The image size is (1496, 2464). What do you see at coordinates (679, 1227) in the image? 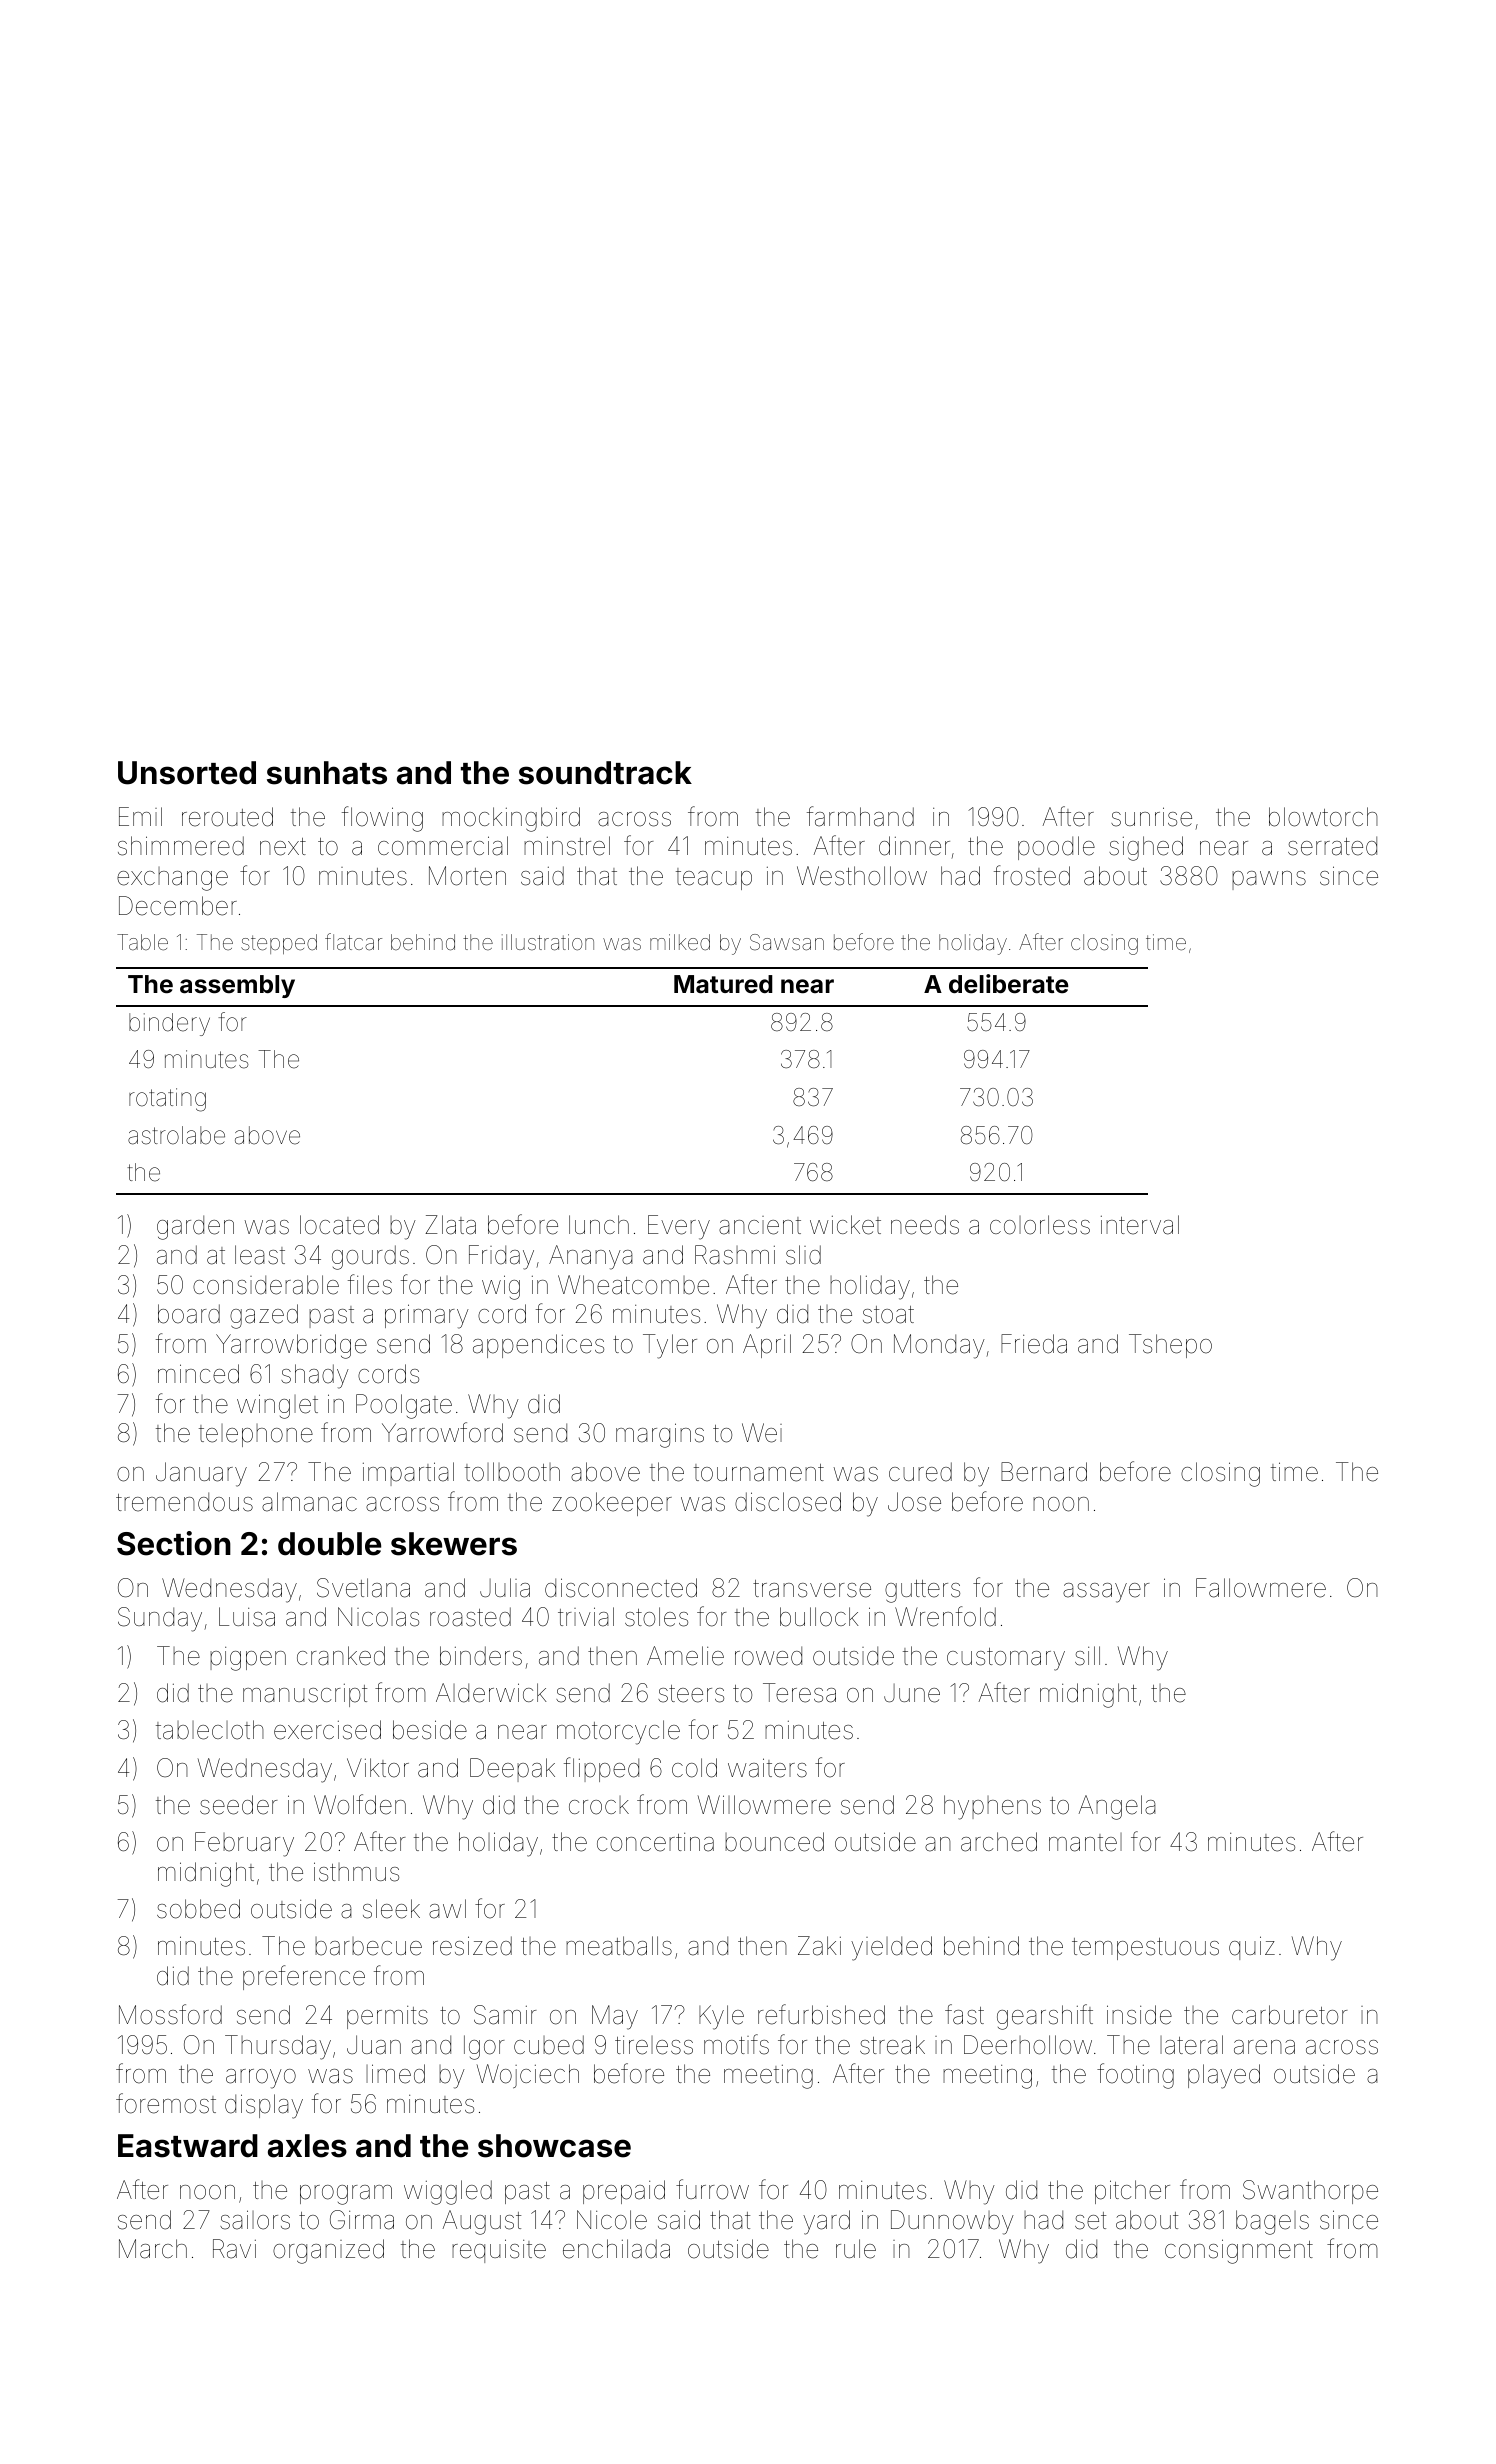
I see `Every` at bounding box center [679, 1227].
